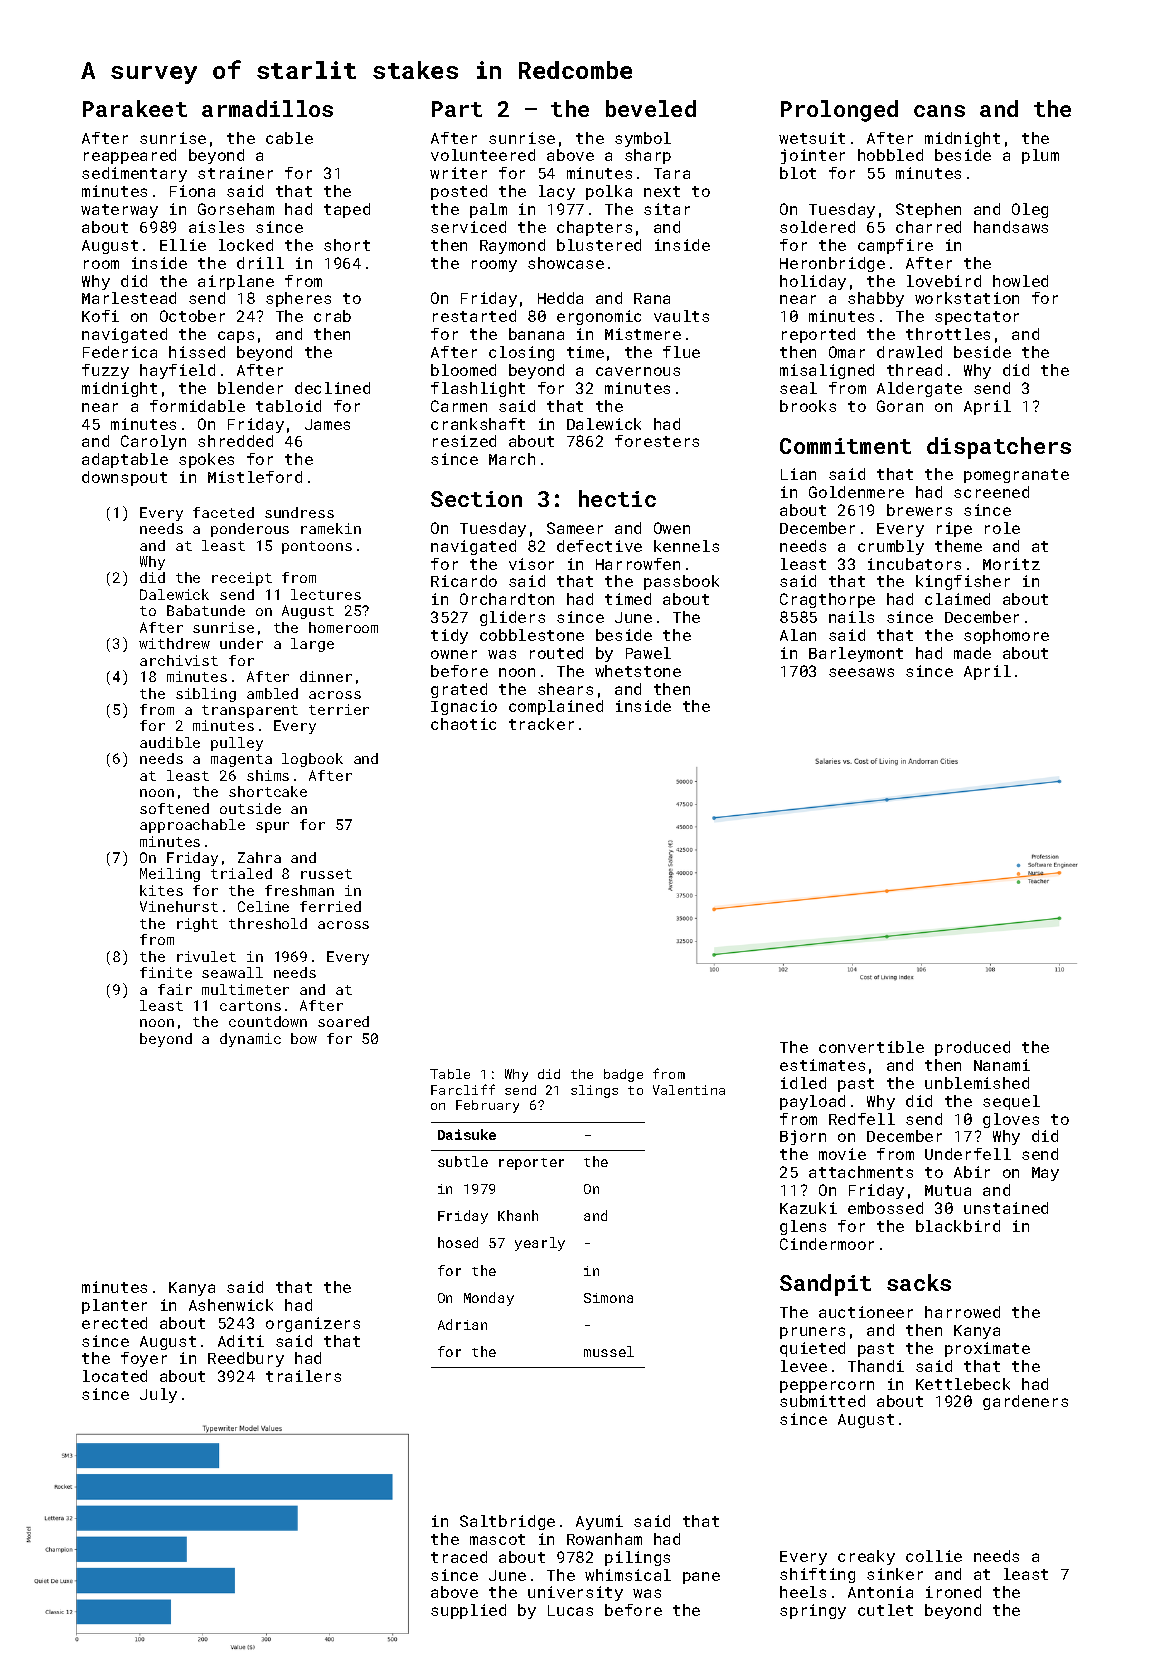 This screenshot has width=1160, height=1679. What do you see at coordinates (609, 1351) in the screenshot?
I see `mussel` at bounding box center [609, 1351].
